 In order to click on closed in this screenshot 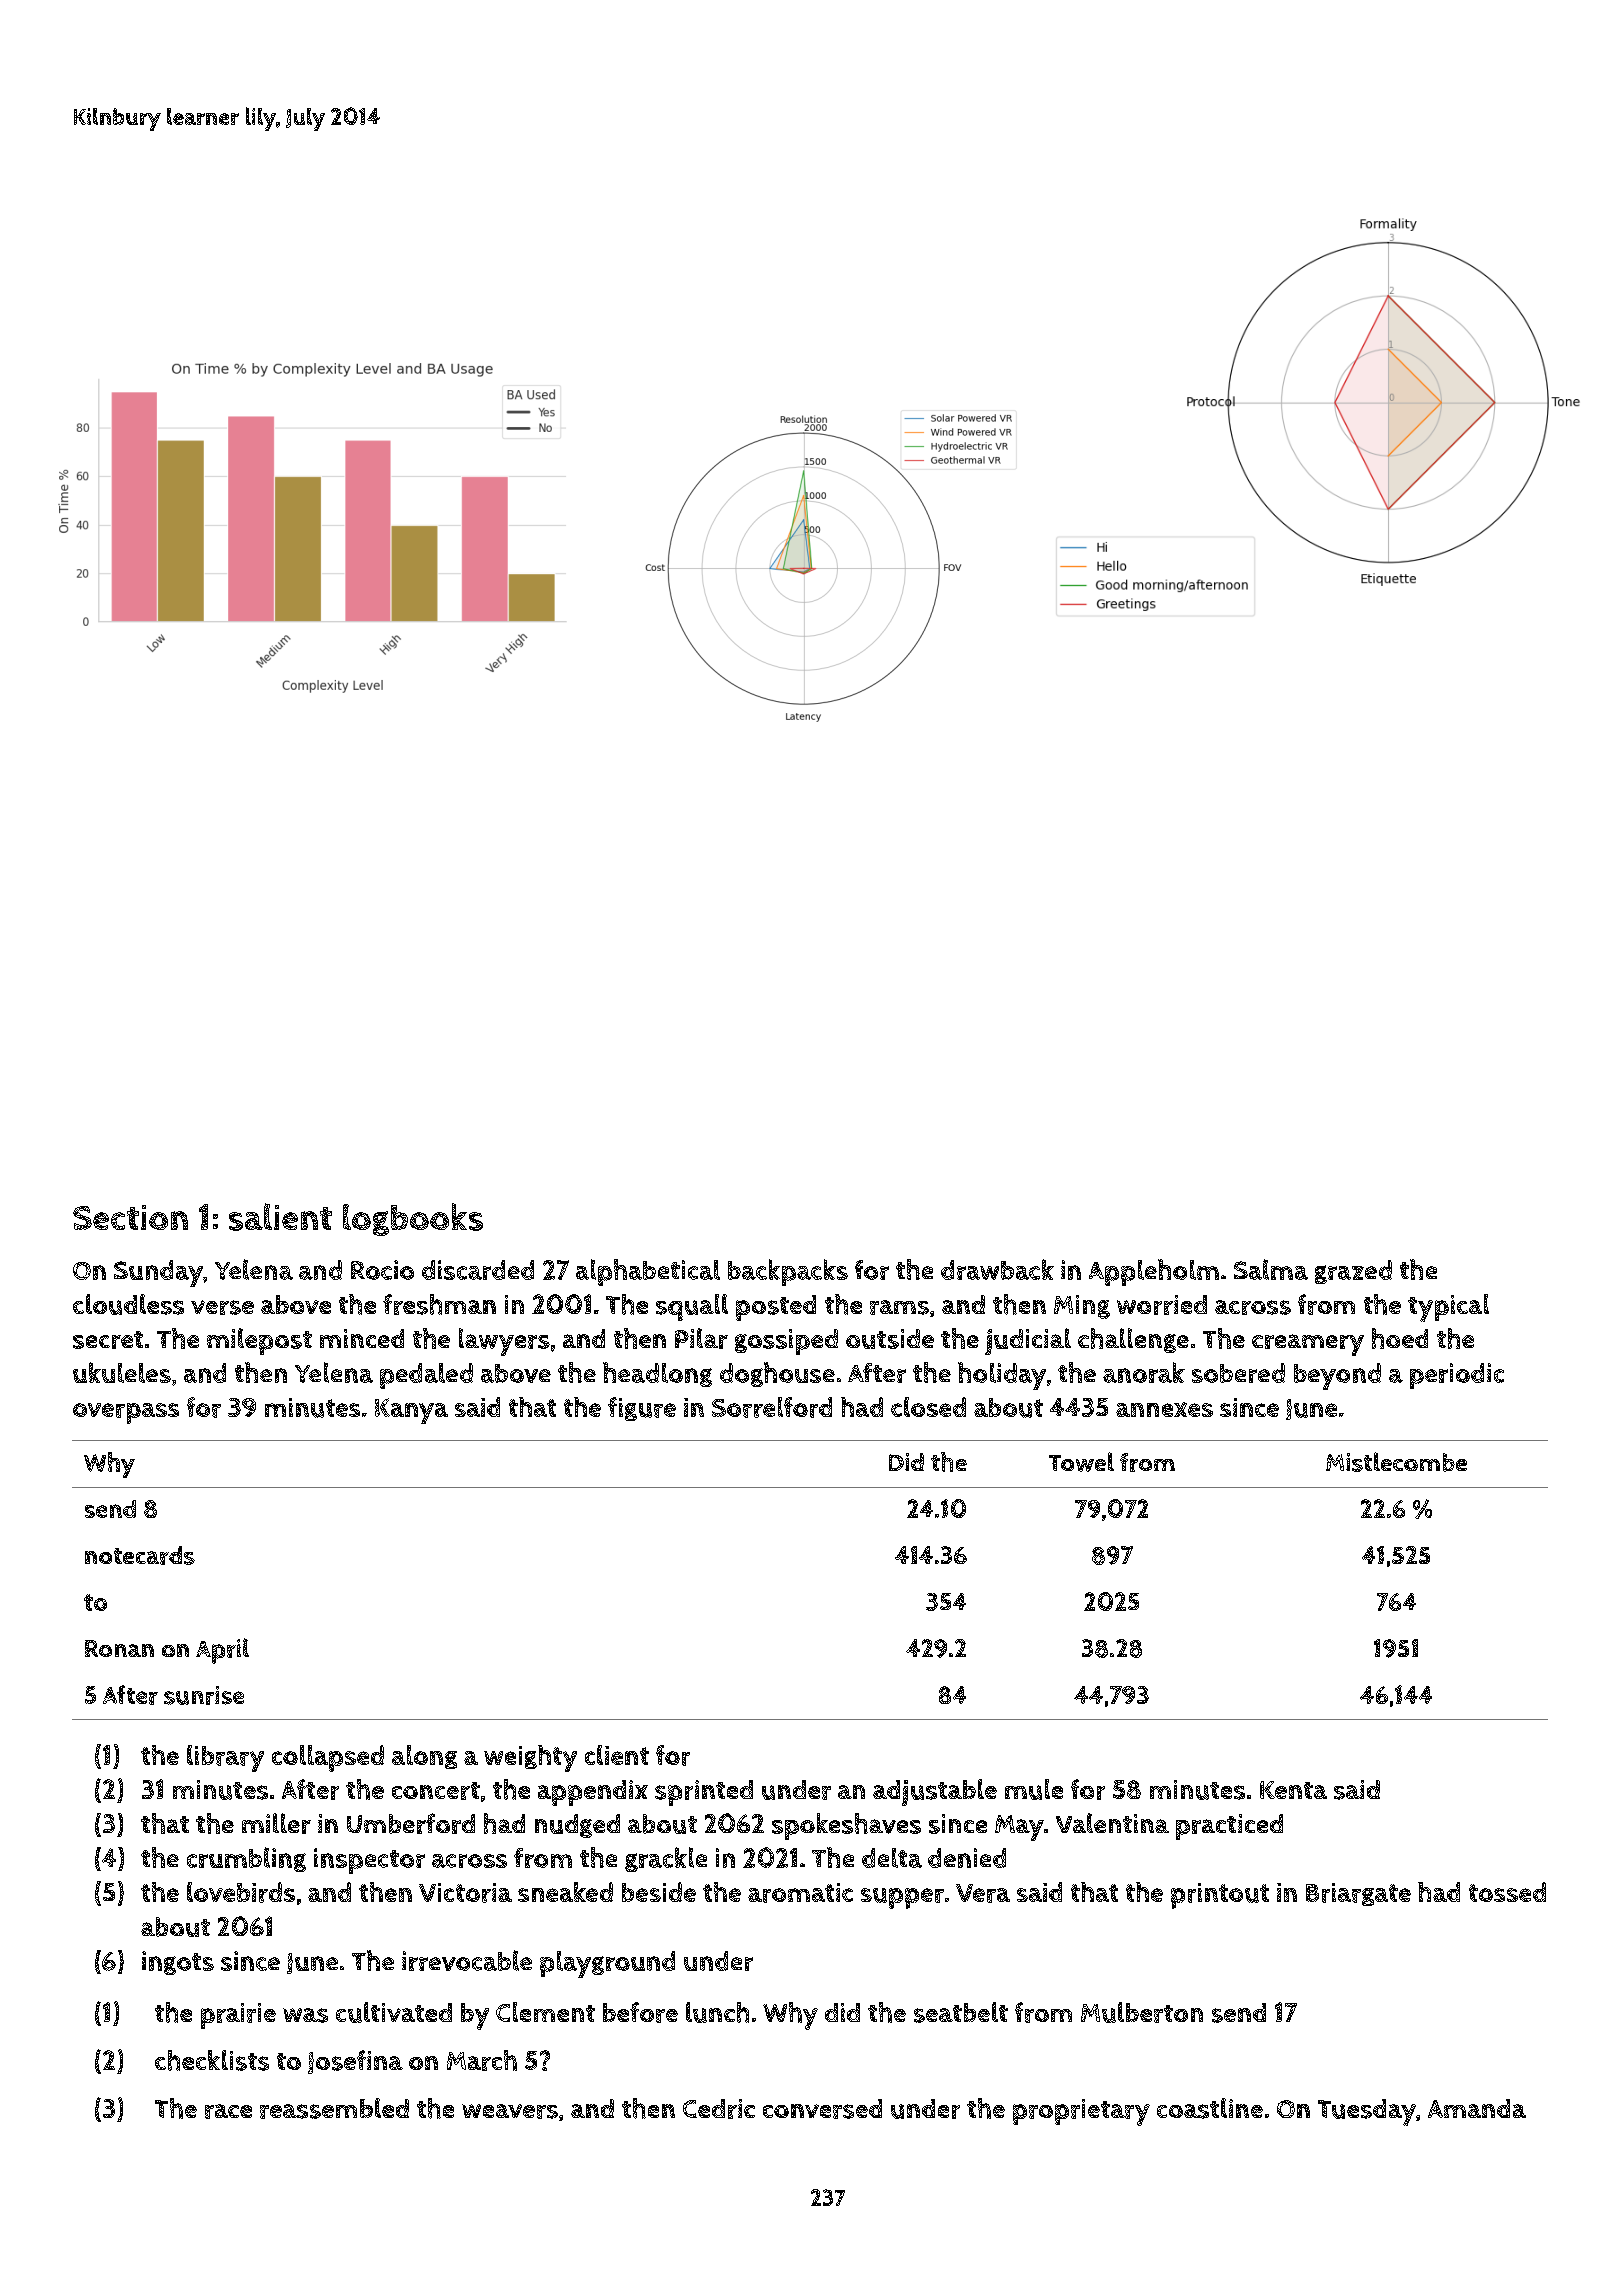, I will do `click(928, 1407)`.
